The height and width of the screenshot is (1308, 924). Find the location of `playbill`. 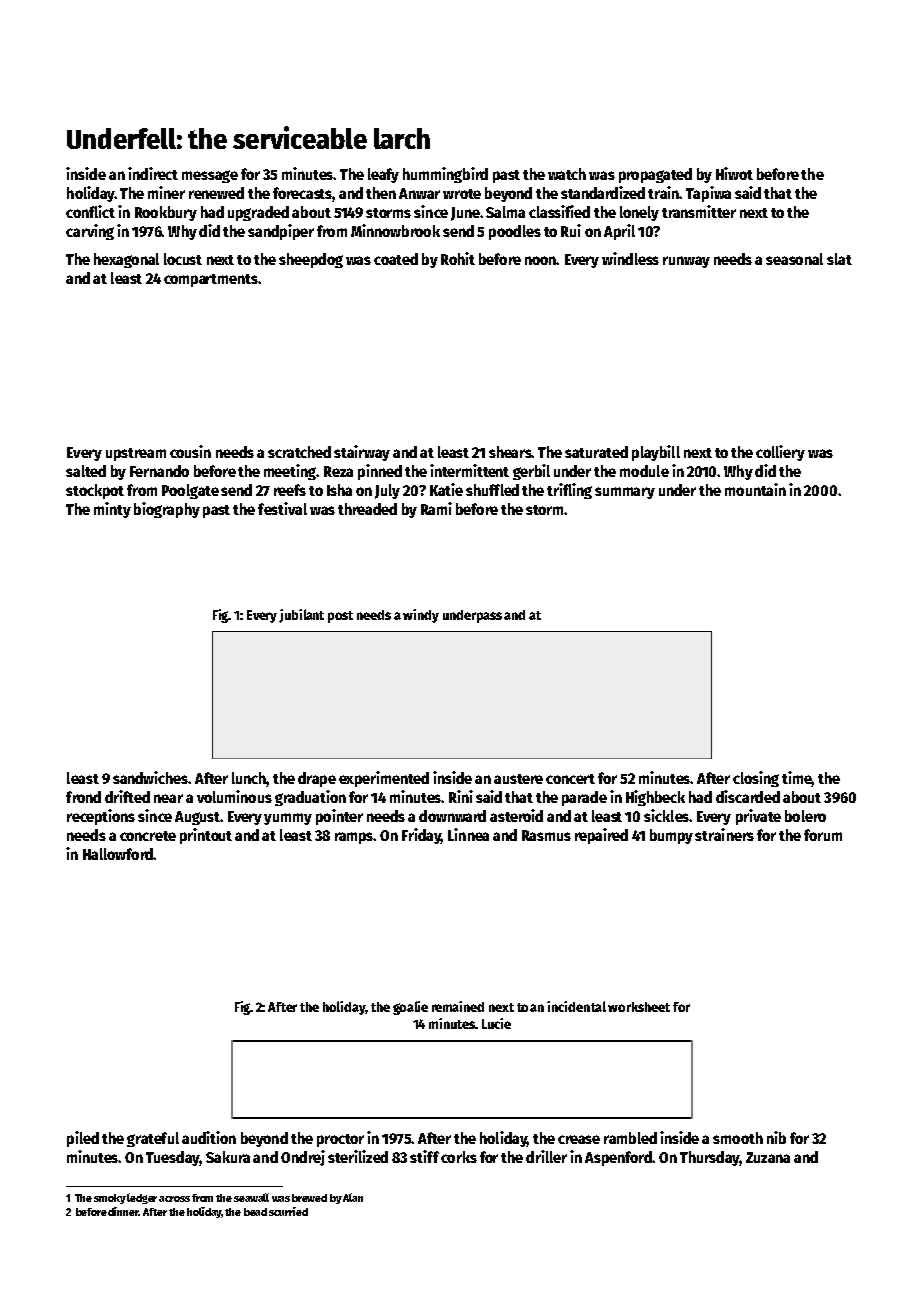

playbill is located at coordinates (656, 453).
